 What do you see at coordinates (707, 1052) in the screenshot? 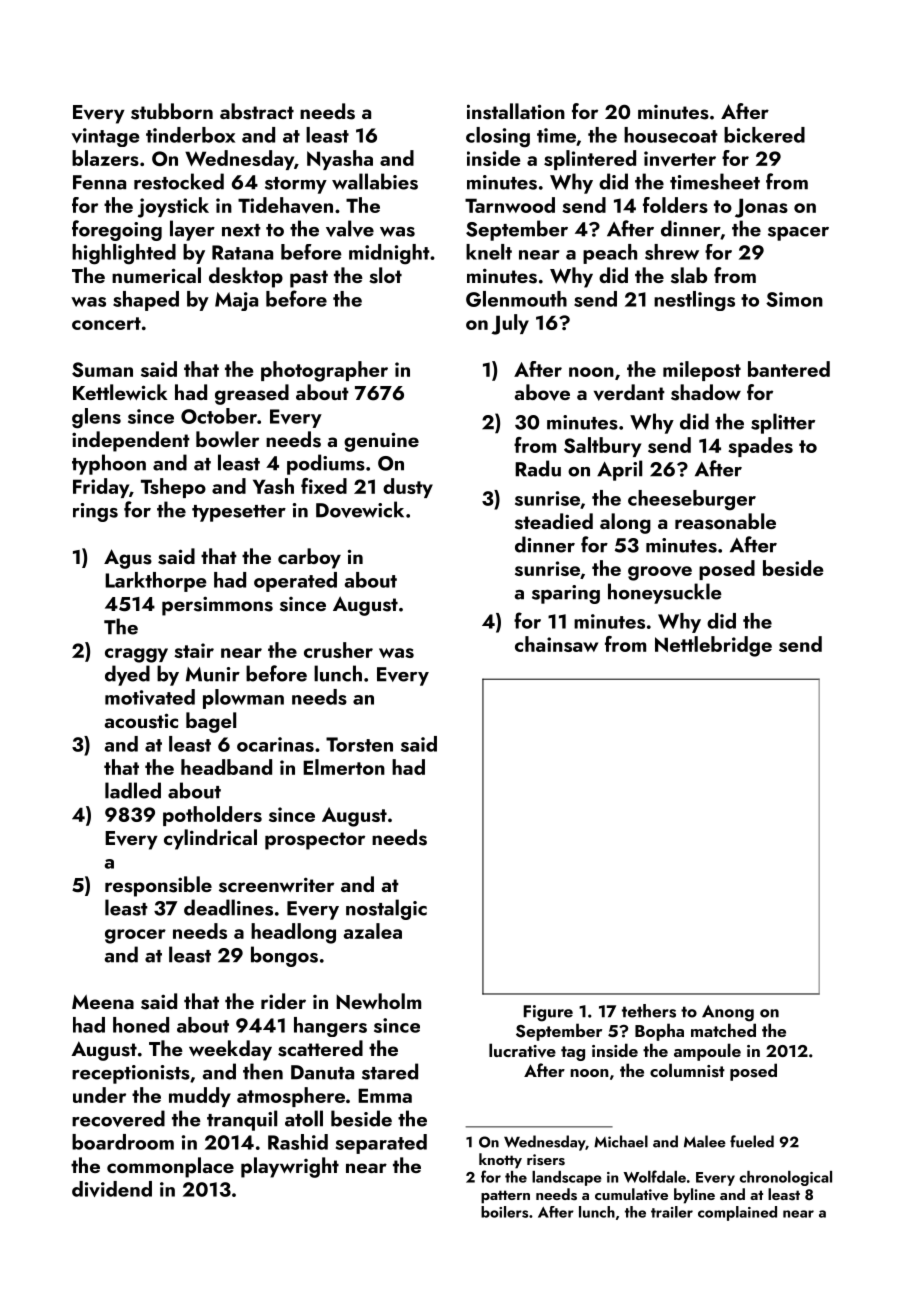
I see `ampoule` at bounding box center [707, 1052].
